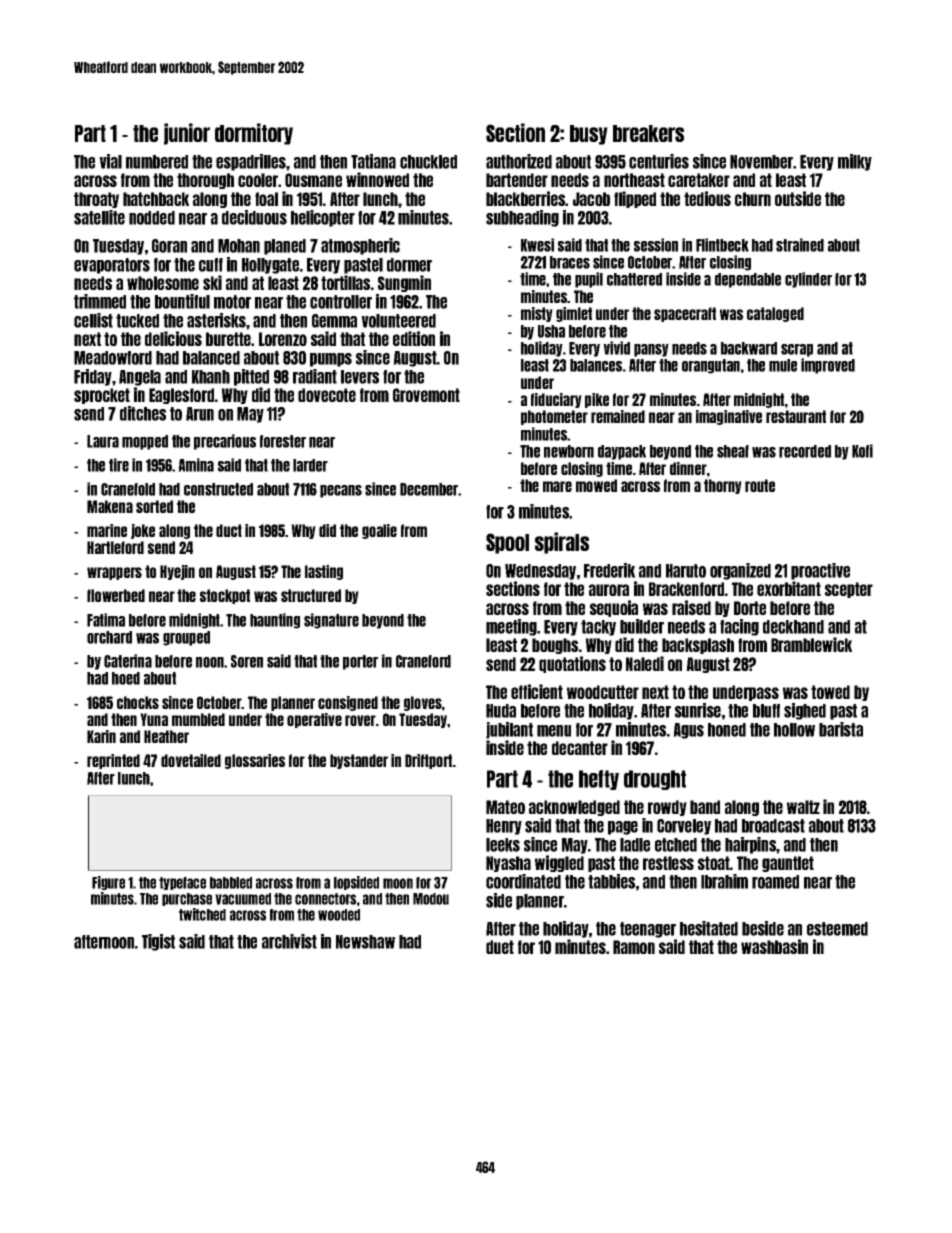  What do you see at coordinates (740, 571) in the page?
I see `organized` at bounding box center [740, 571].
